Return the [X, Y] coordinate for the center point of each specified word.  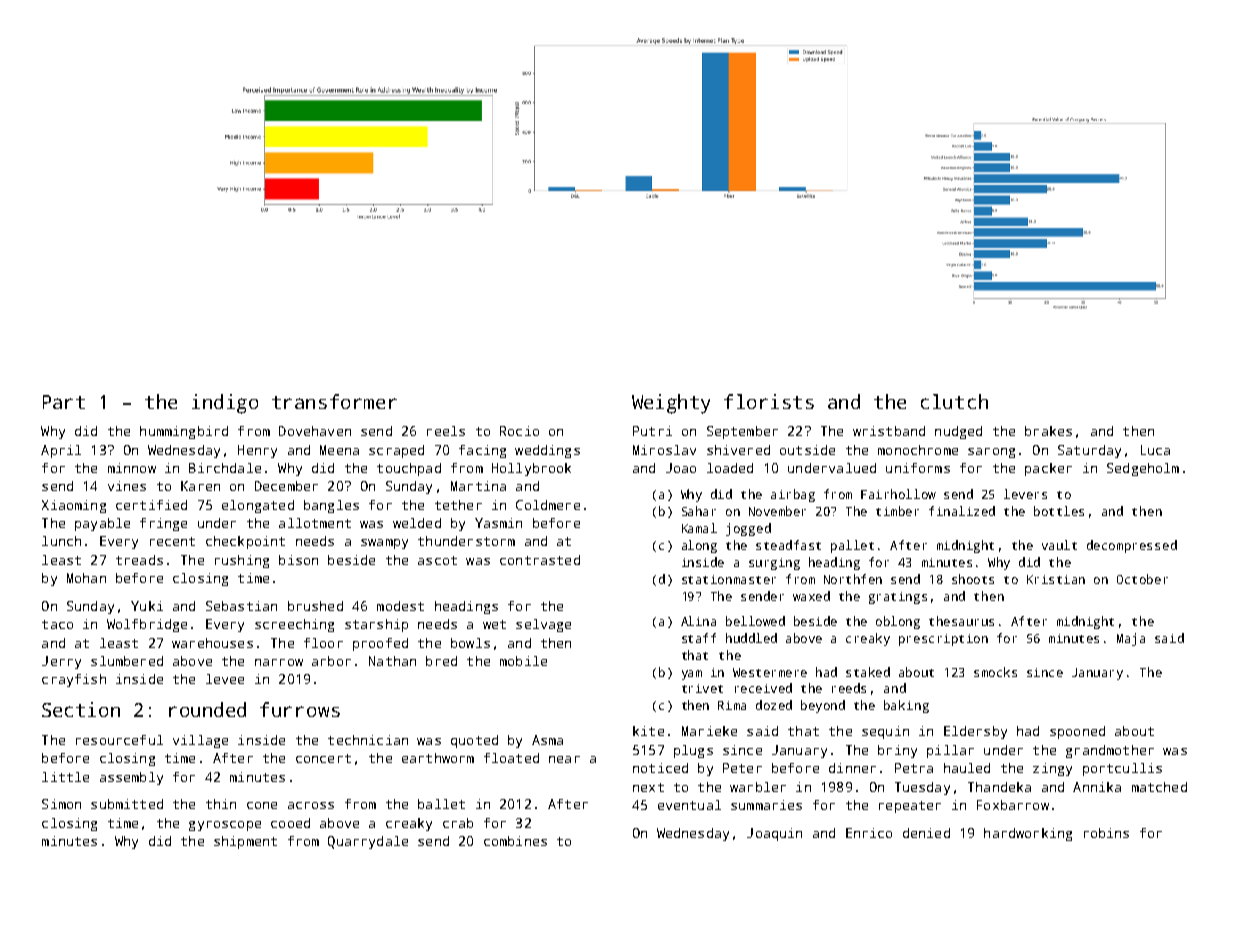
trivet [702, 688]
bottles [1059, 511]
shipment [245, 842]
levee [225, 679]
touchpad [409, 469]
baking [906, 706]
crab [458, 823]
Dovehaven [315, 431]
